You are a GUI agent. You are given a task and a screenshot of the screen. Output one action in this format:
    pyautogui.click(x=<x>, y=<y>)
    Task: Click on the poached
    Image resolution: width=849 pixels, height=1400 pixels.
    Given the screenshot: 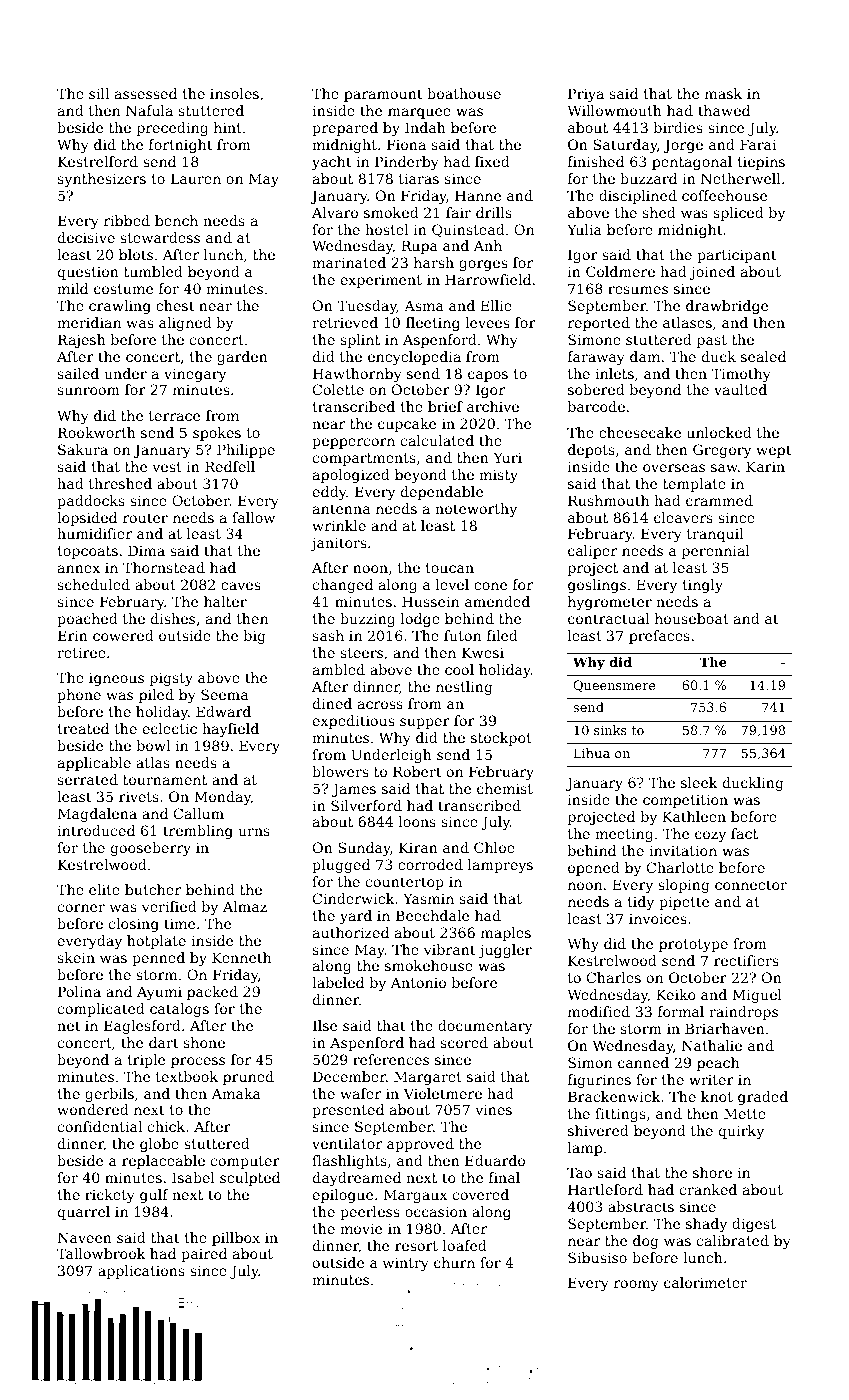 What is the action you would take?
    pyautogui.click(x=87, y=620)
